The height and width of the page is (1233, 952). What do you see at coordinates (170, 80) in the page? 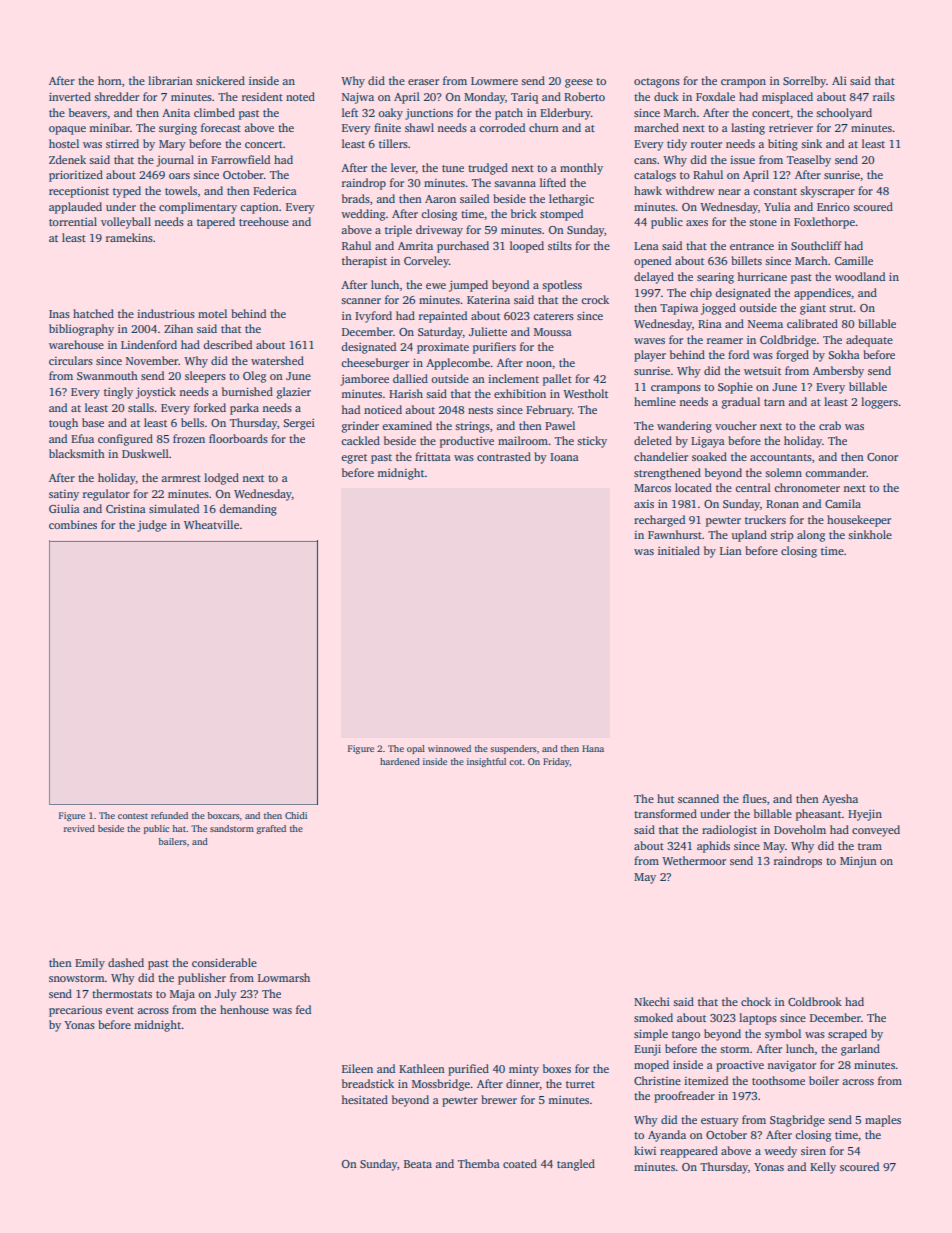
I see `librarian` at bounding box center [170, 80].
